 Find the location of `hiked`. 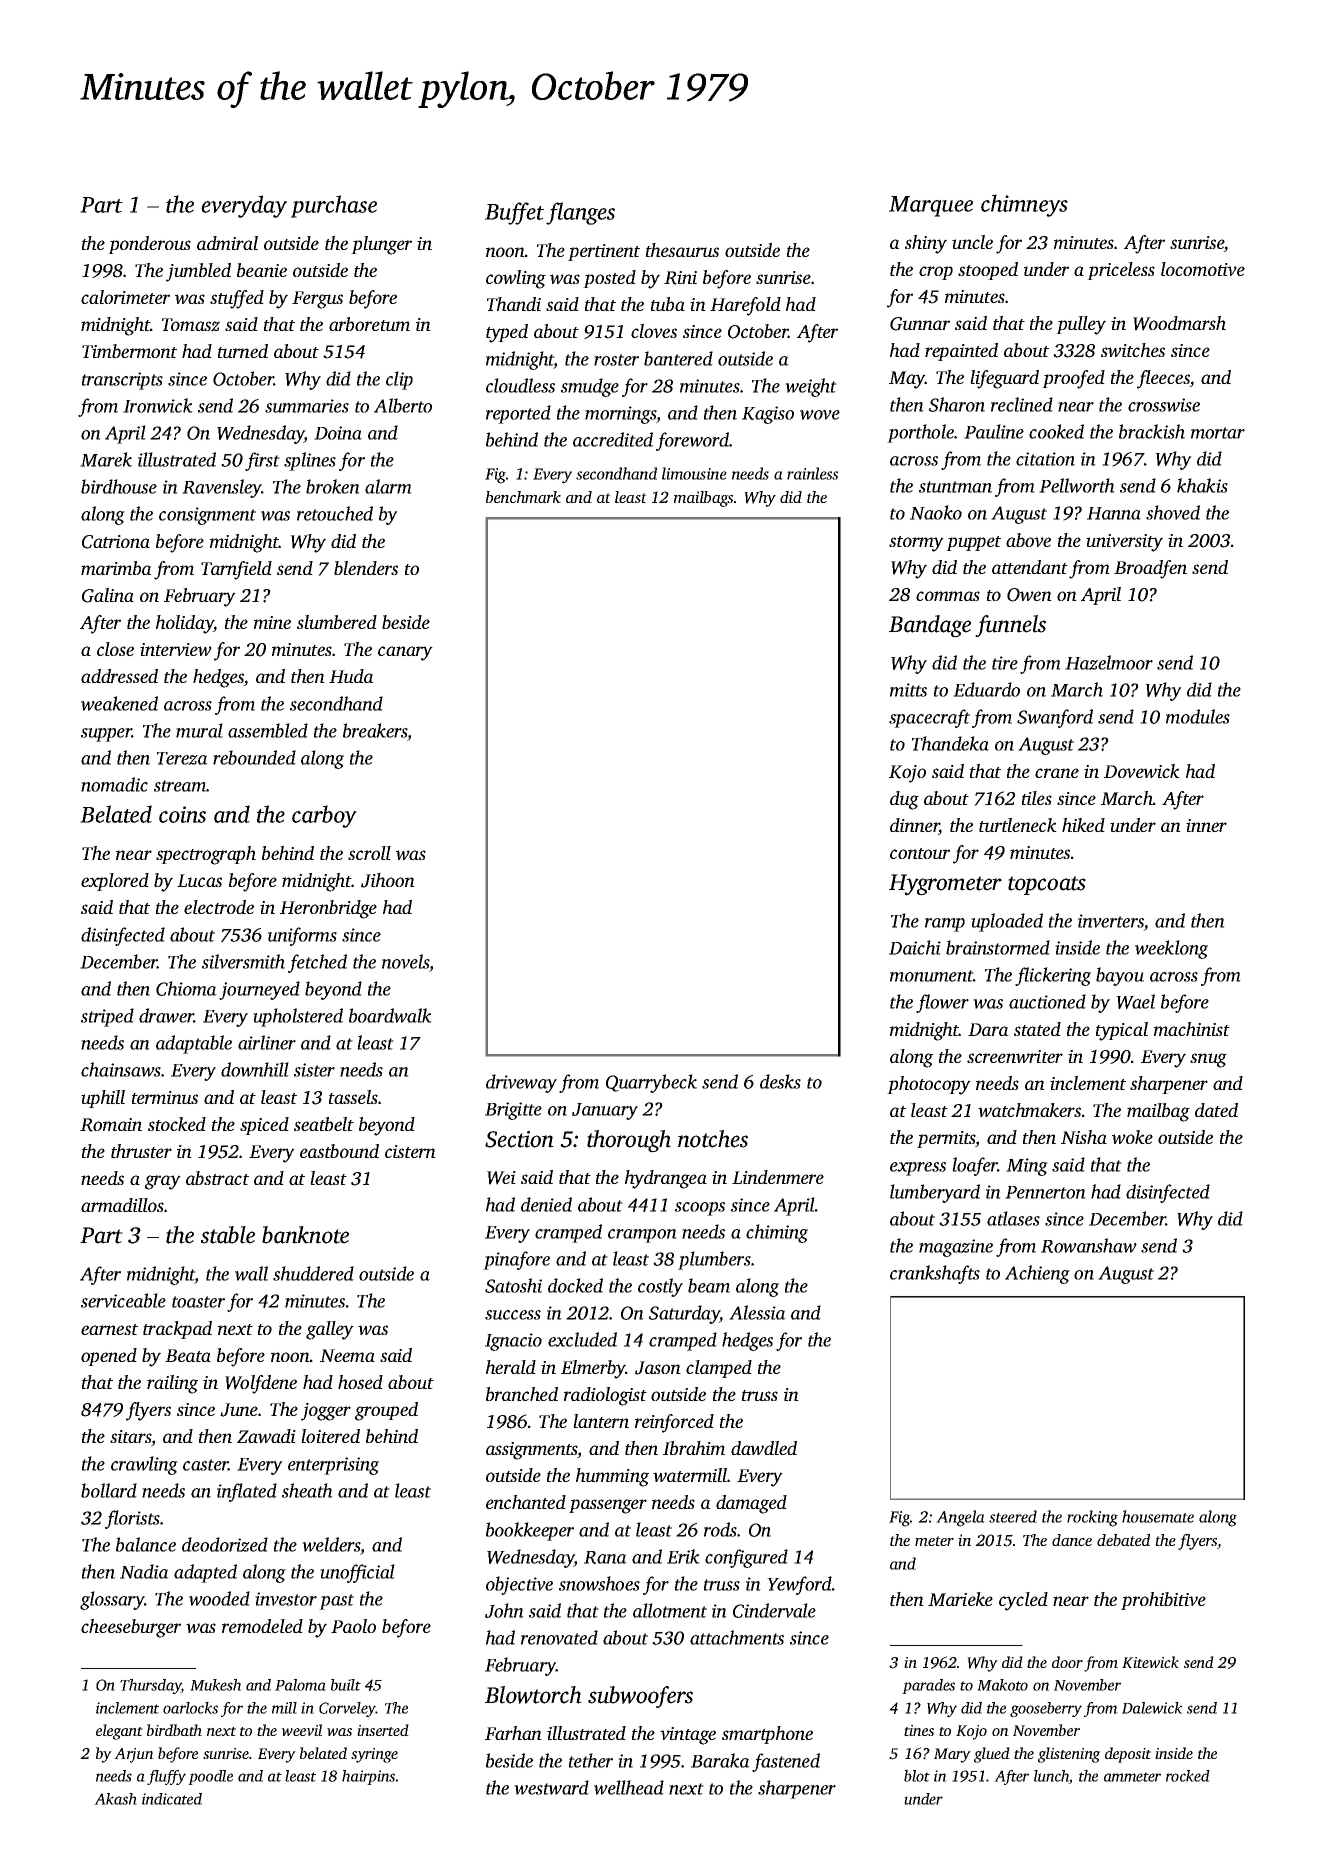

hiked is located at coordinates (1083, 825).
